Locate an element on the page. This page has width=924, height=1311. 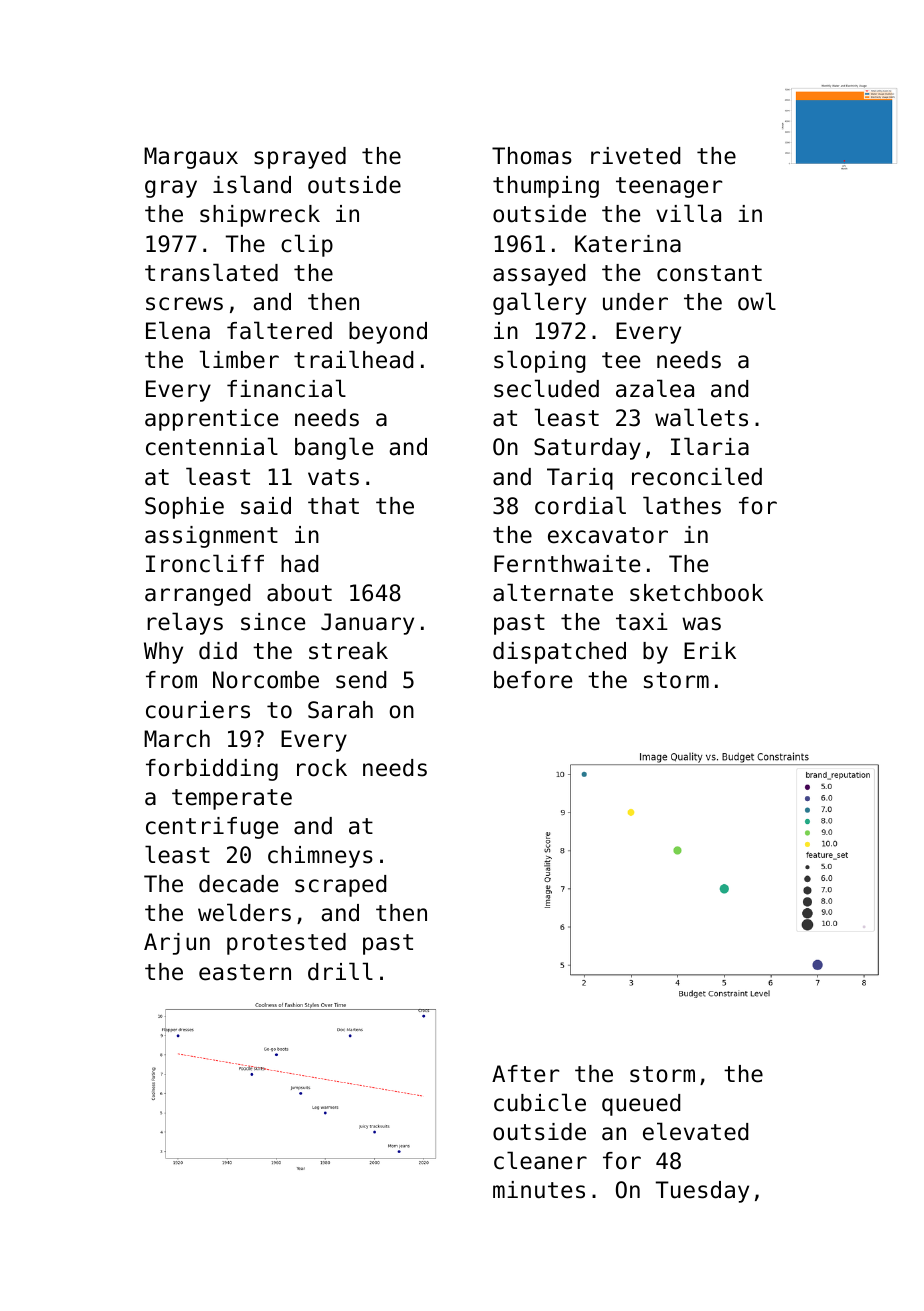
Katerina is located at coordinates (628, 244).
